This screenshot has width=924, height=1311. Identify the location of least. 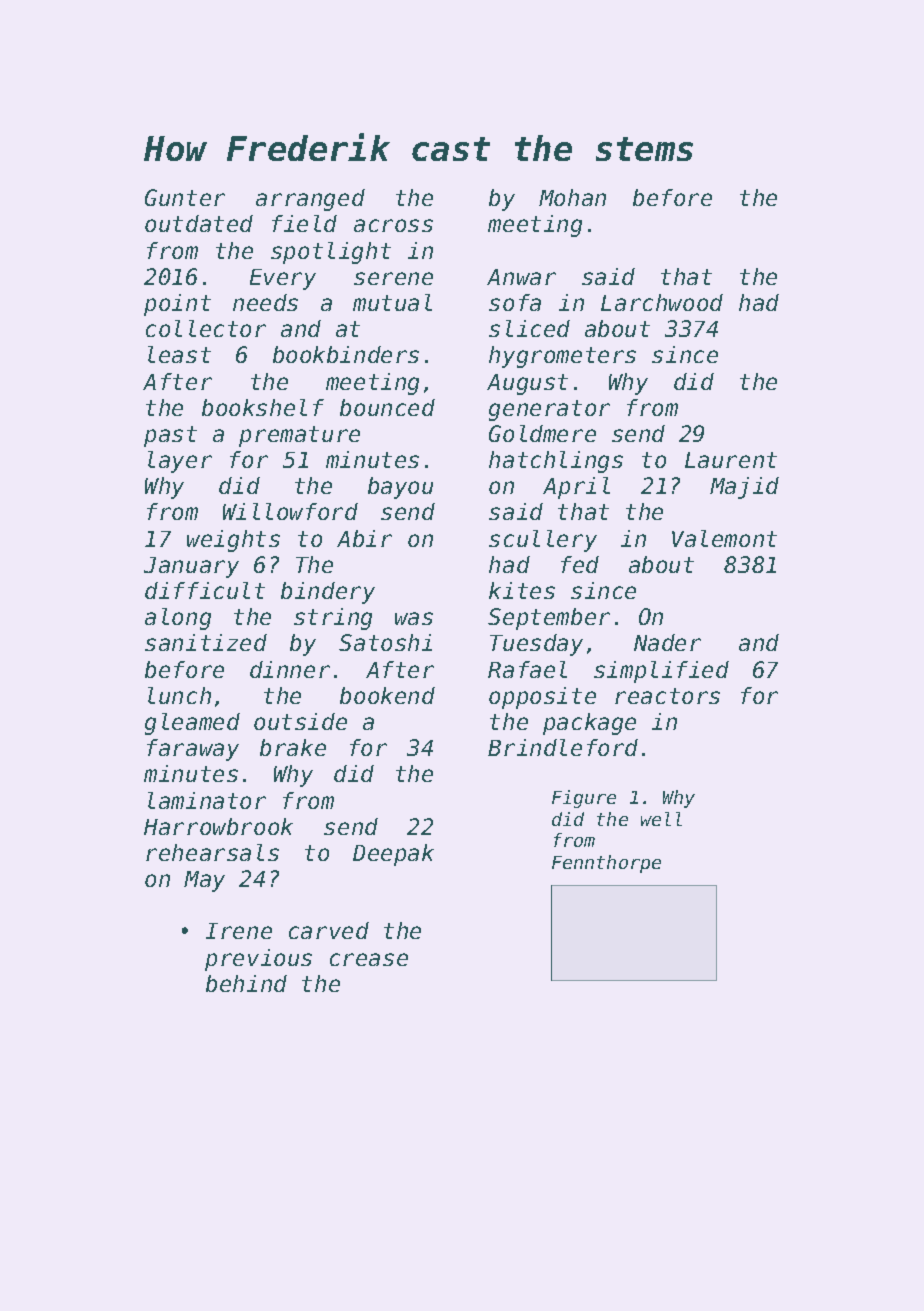
(179, 354).
